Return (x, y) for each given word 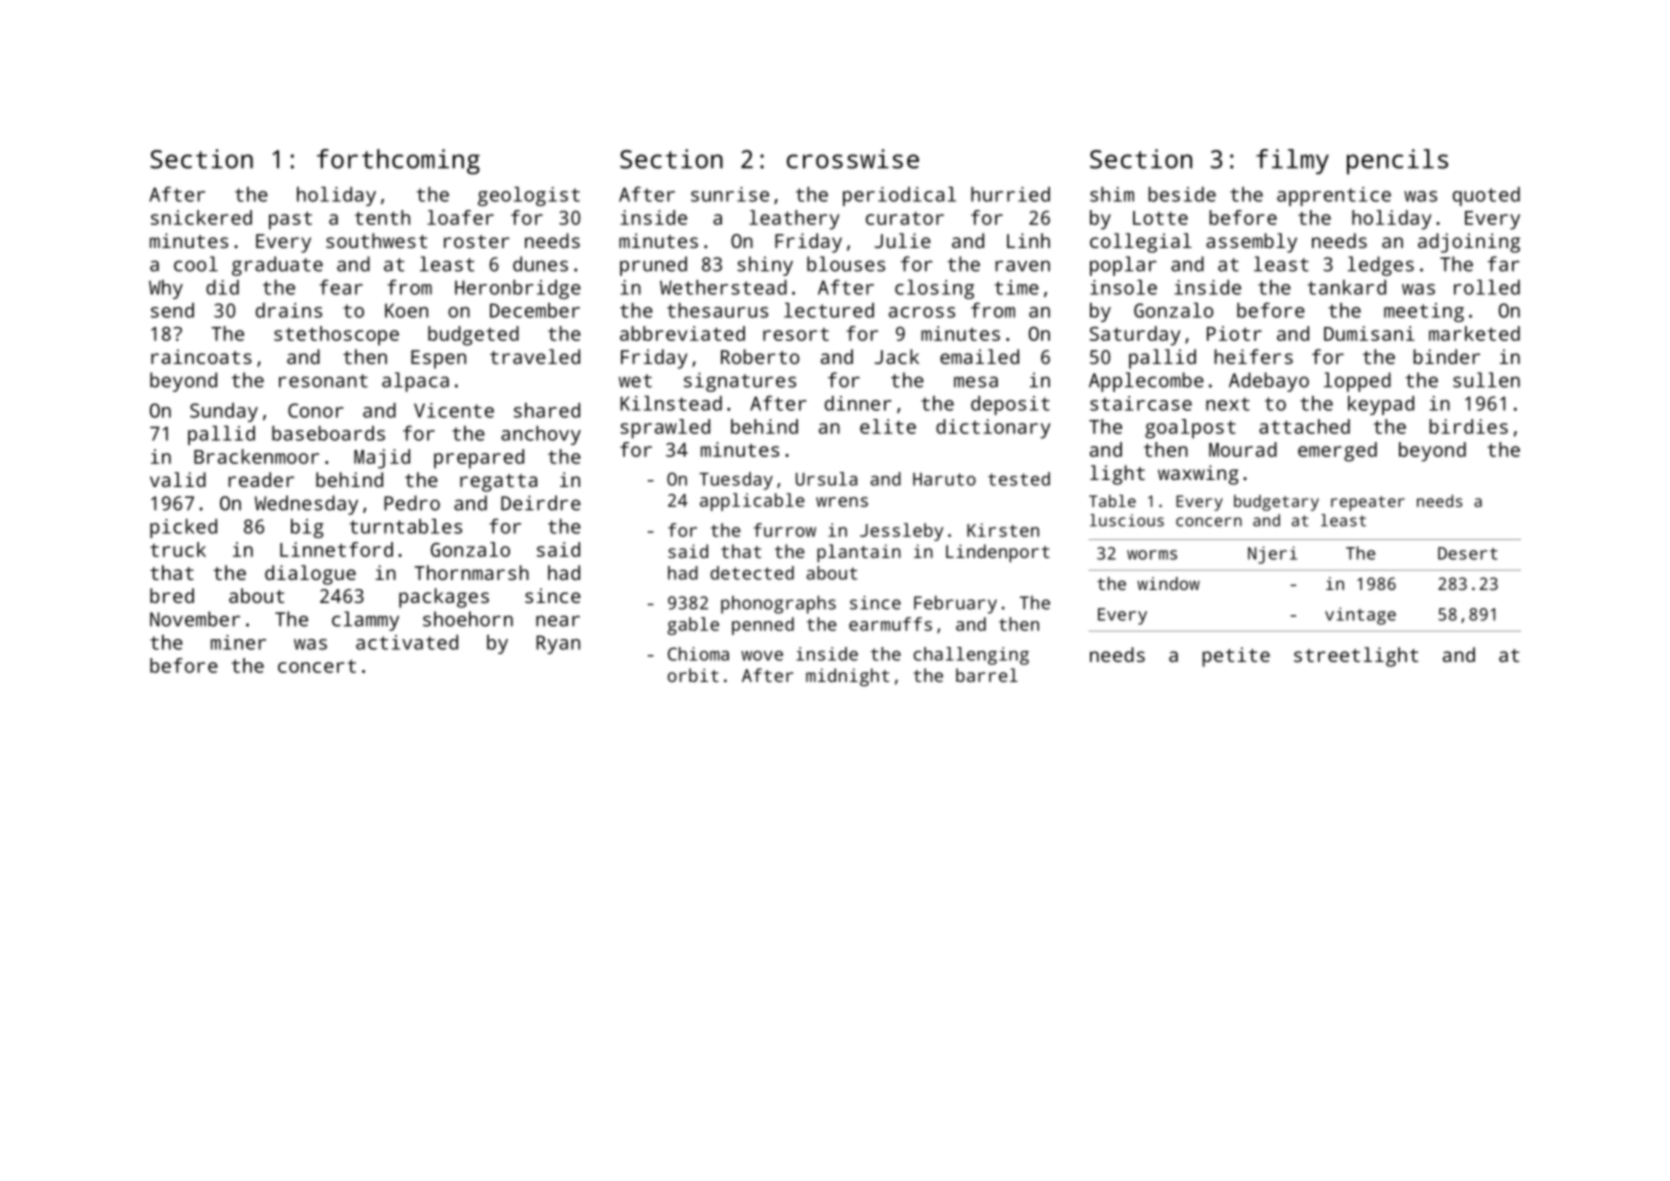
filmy (1292, 162)
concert (317, 666)
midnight (847, 677)
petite (1236, 657)
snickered (201, 217)
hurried (1010, 194)
